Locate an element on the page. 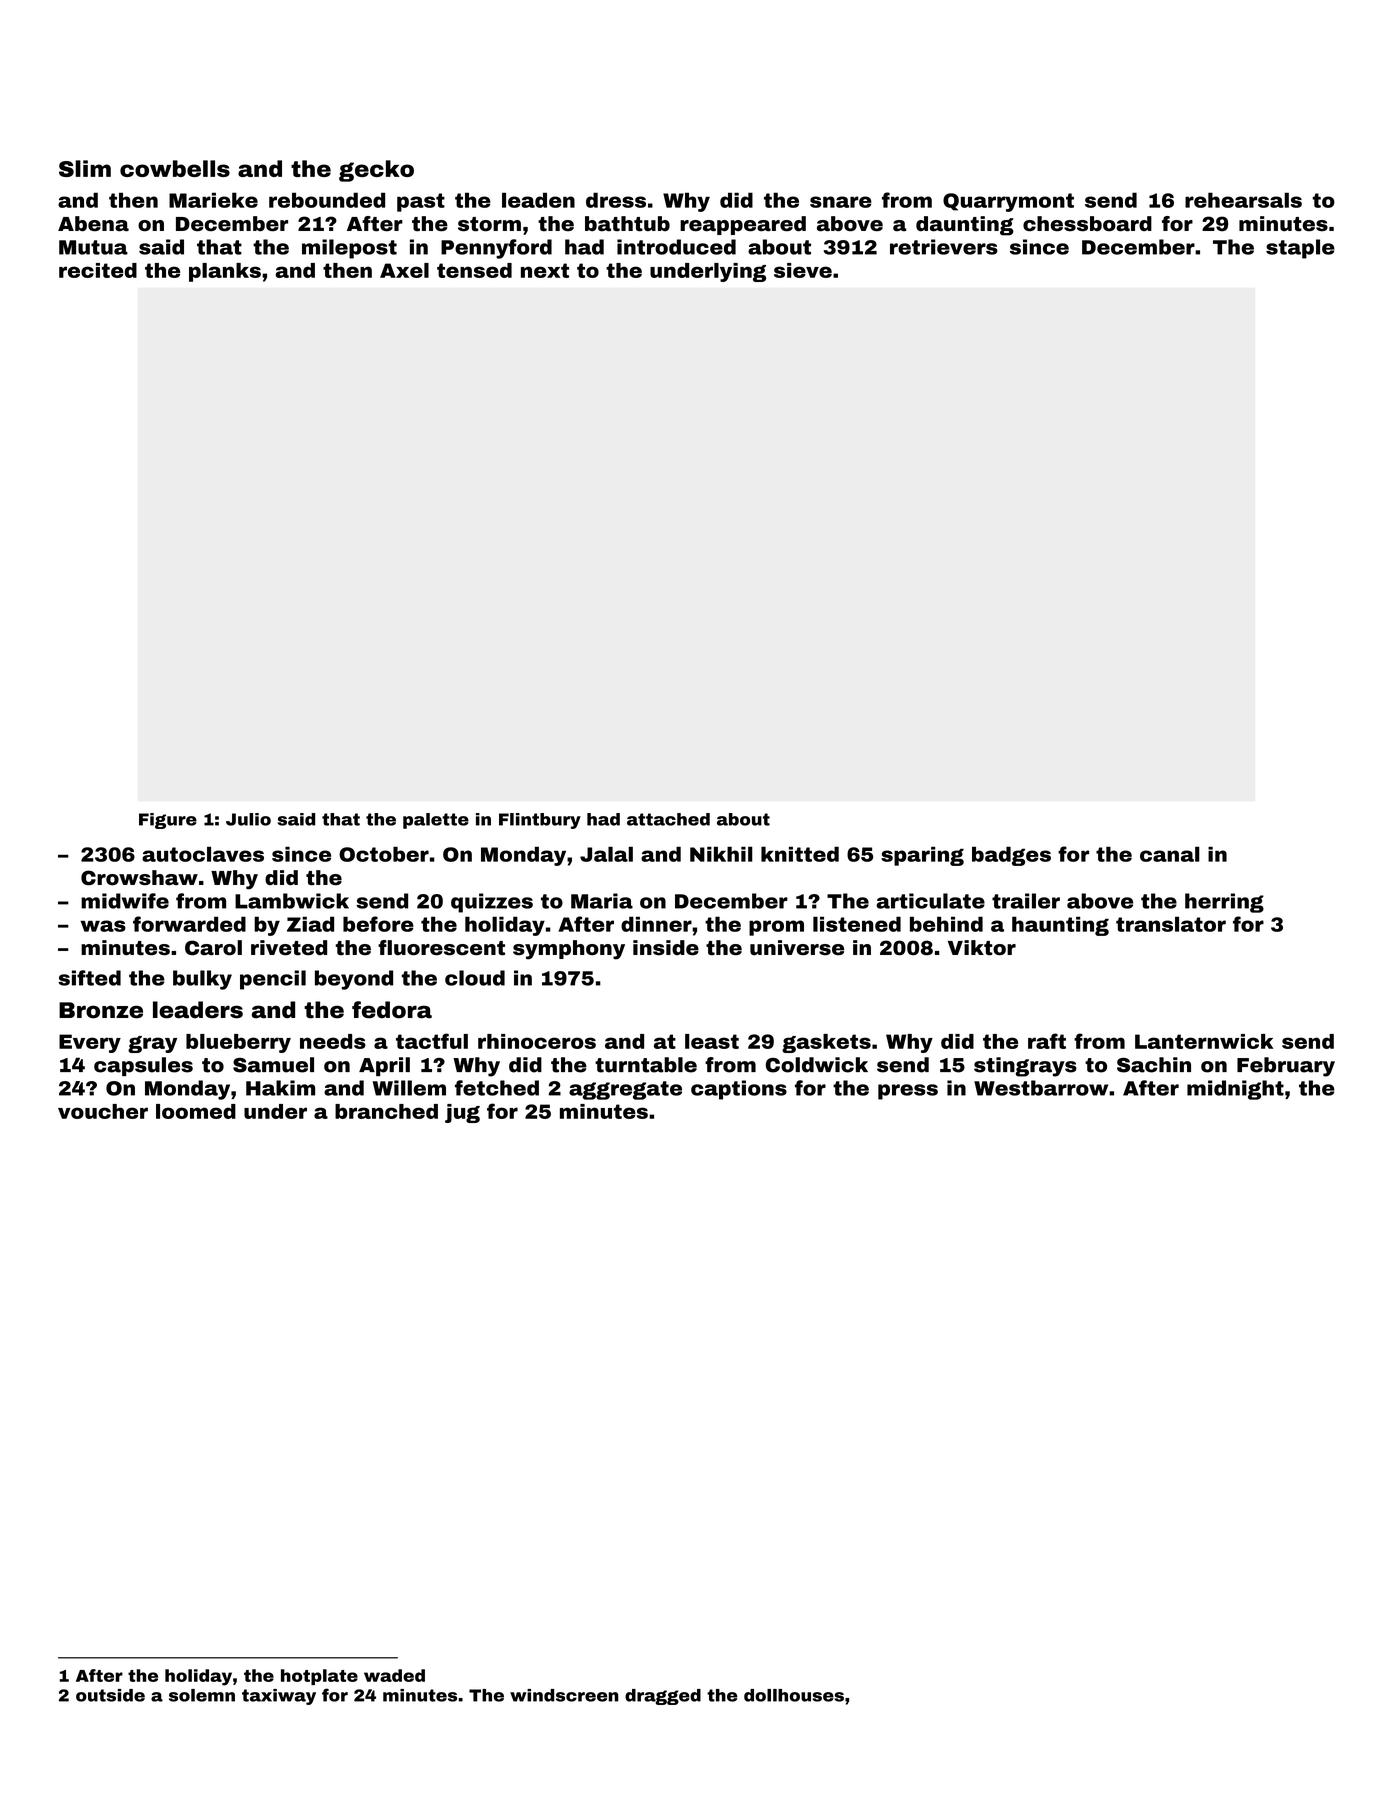  planks is located at coordinates (225, 272).
